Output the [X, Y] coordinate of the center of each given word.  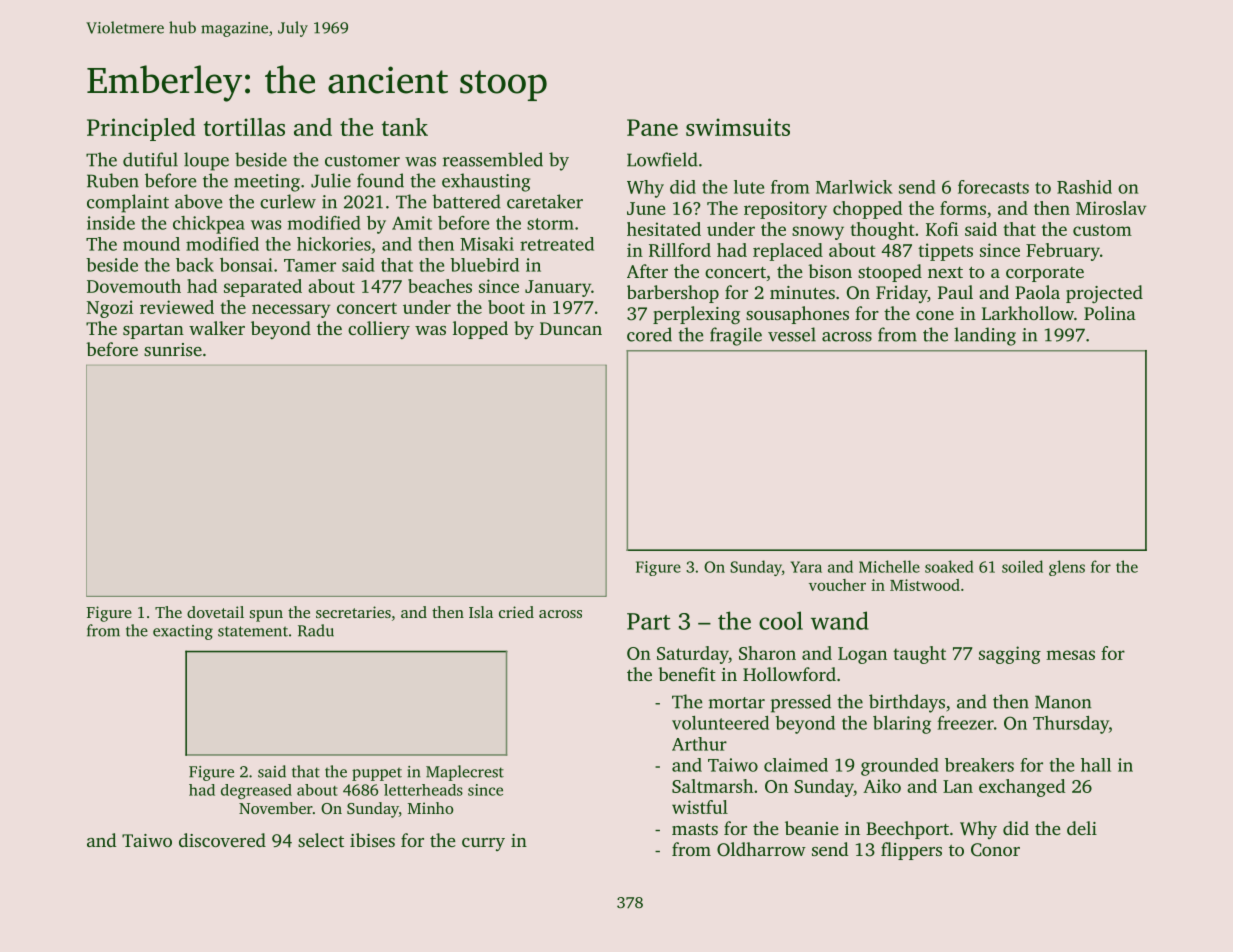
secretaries [353, 612]
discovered [222, 840]
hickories [334, 244]
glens [1067, 568]
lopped [480, 330]
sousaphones [797, 315]
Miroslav [1111, 208]
